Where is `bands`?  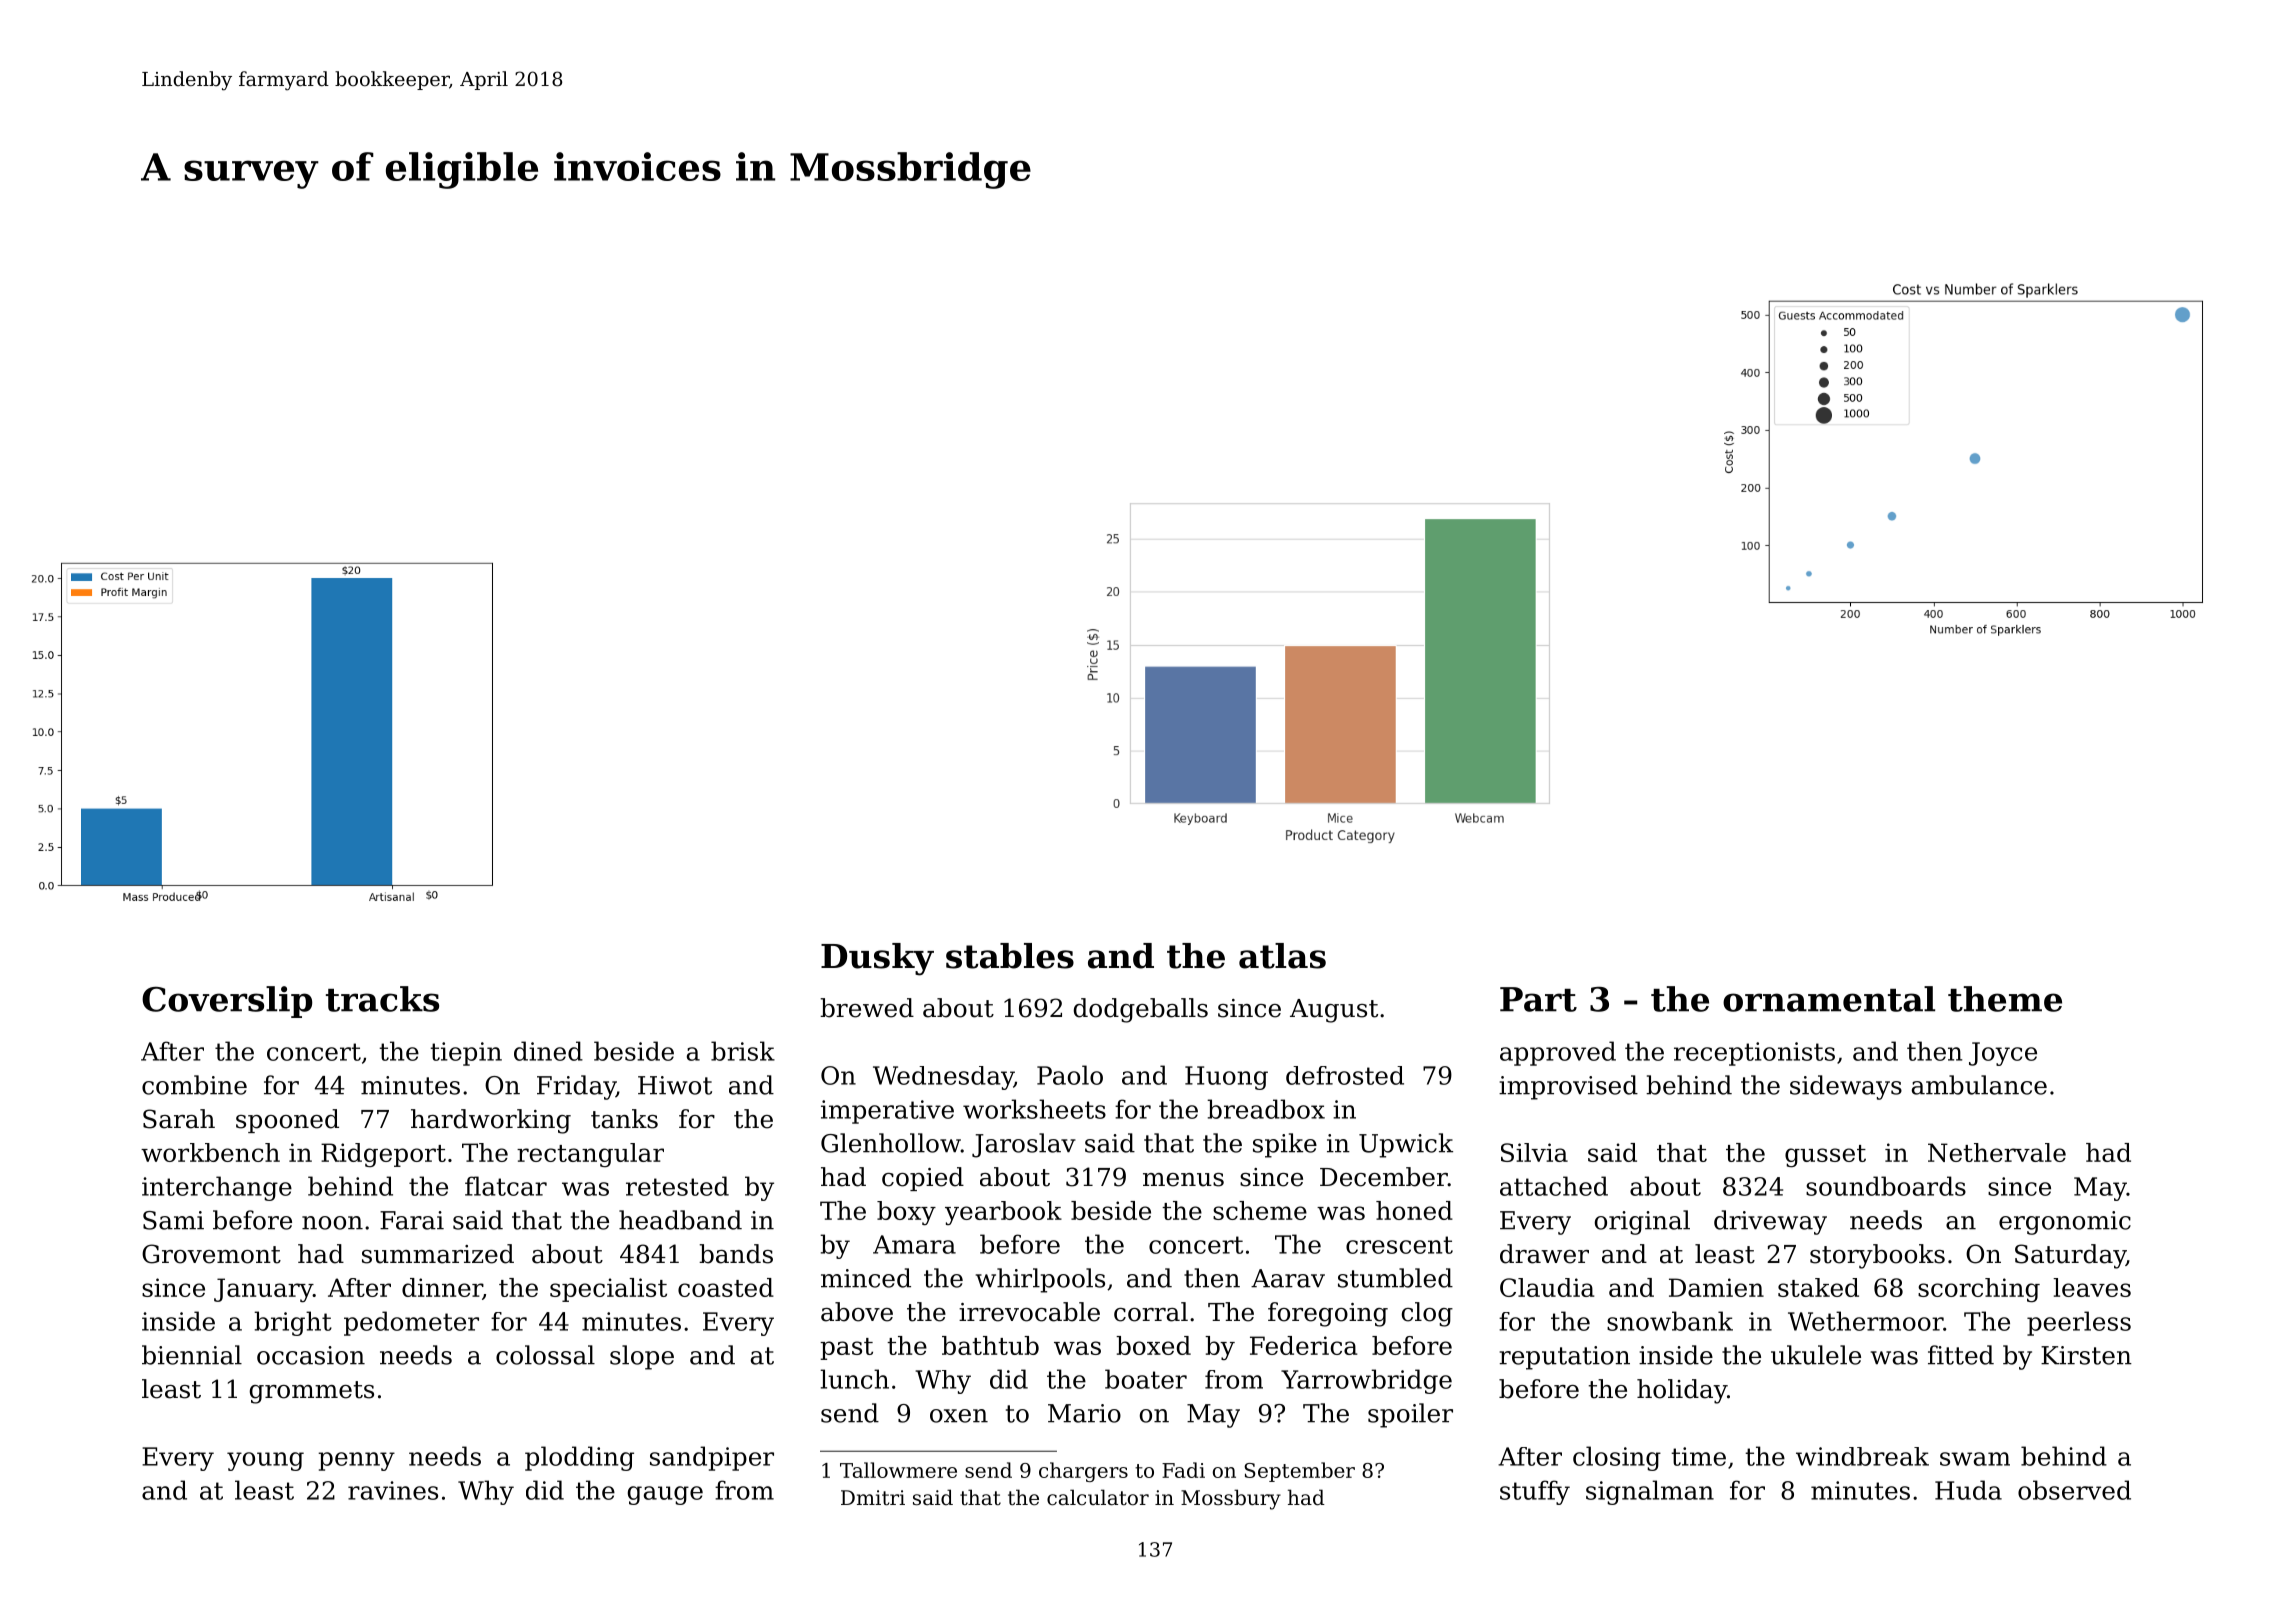
bands is located at coordinates (736, 1254).
